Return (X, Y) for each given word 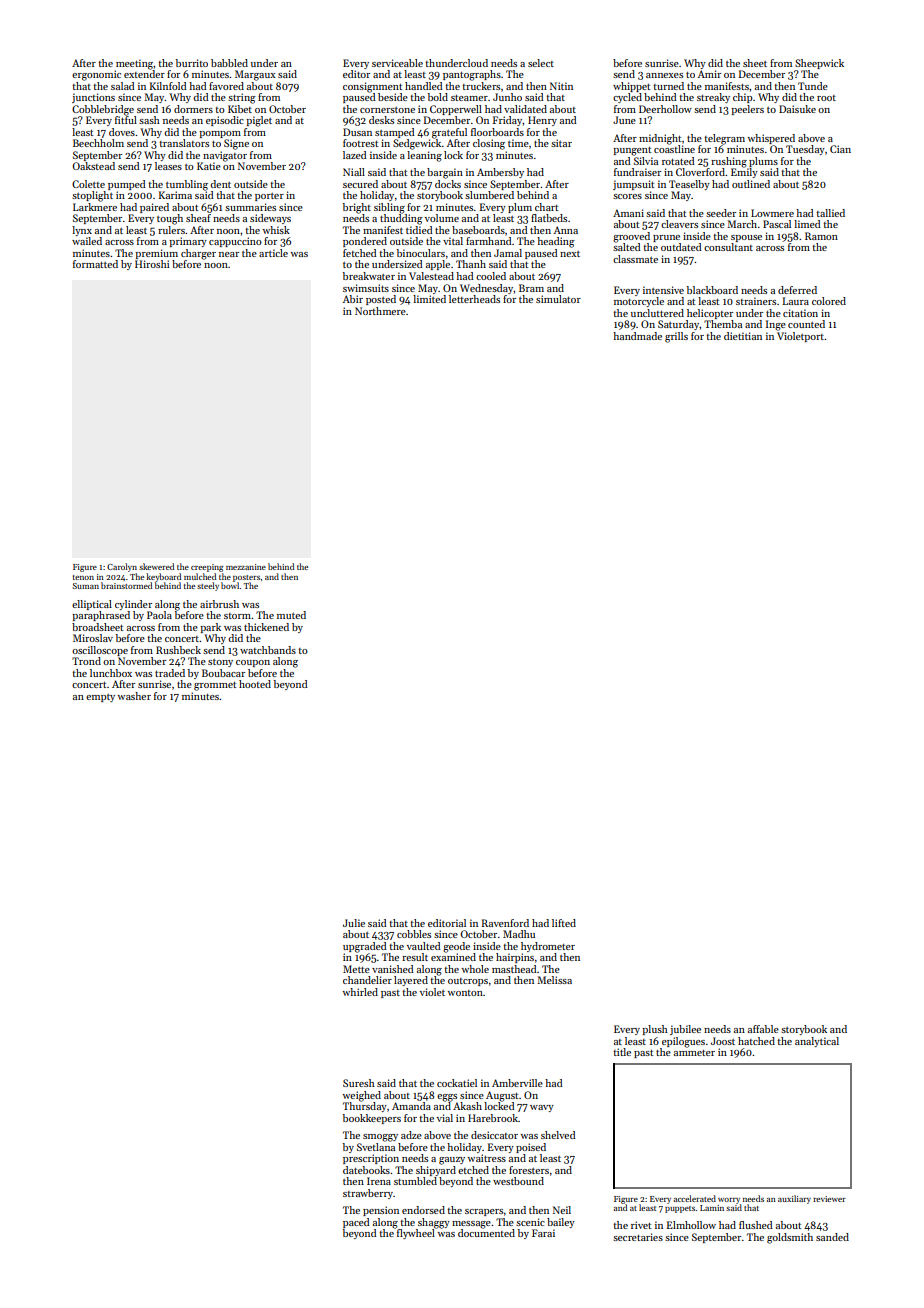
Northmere (380, 311)
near (229, 254)
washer (134, 696)
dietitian (743, 336)
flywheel (416, 1234)
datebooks (366, 1170)
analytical (817, 1042)
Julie (354, 923)
